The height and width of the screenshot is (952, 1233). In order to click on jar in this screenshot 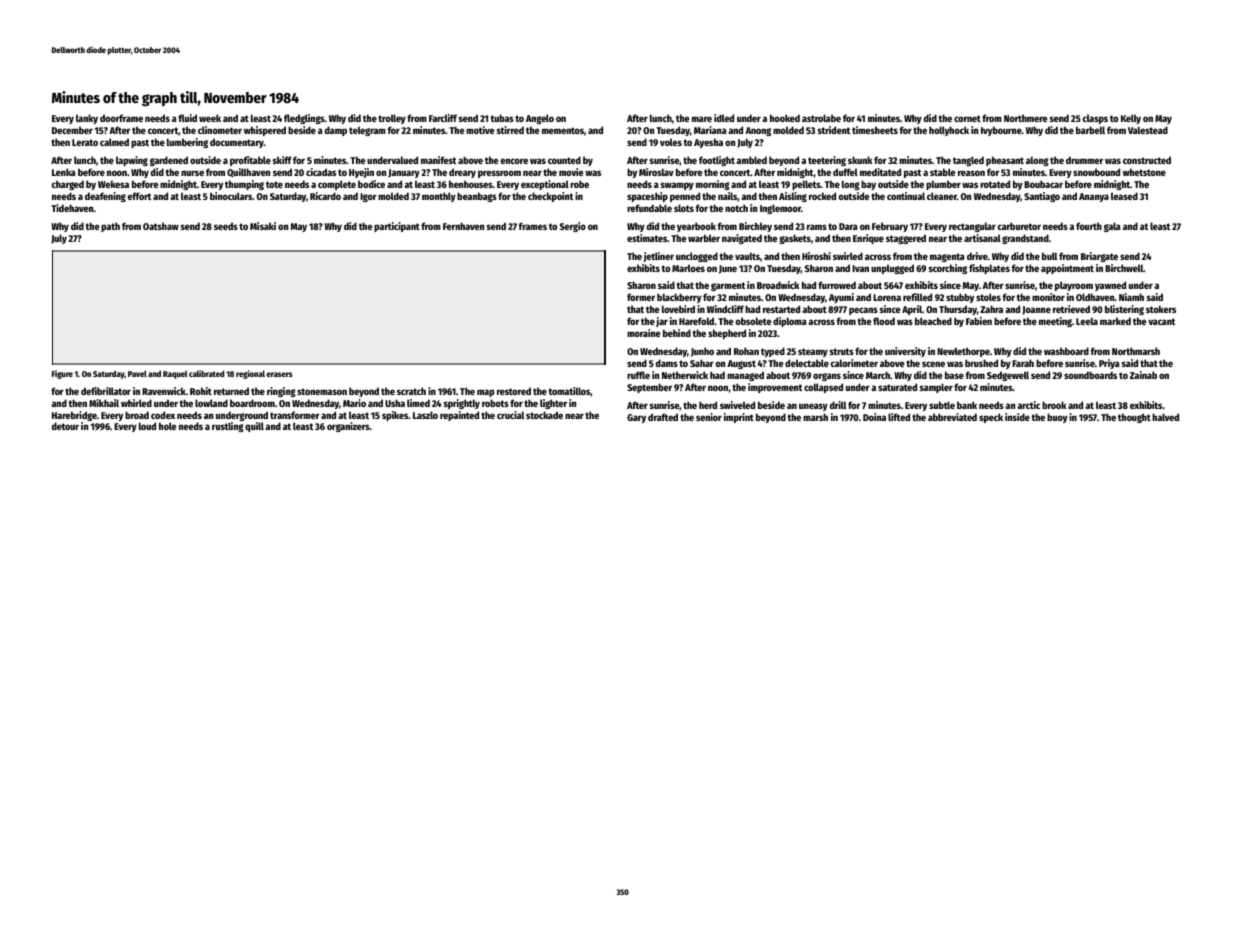, I will do `click(662, 322)`.
